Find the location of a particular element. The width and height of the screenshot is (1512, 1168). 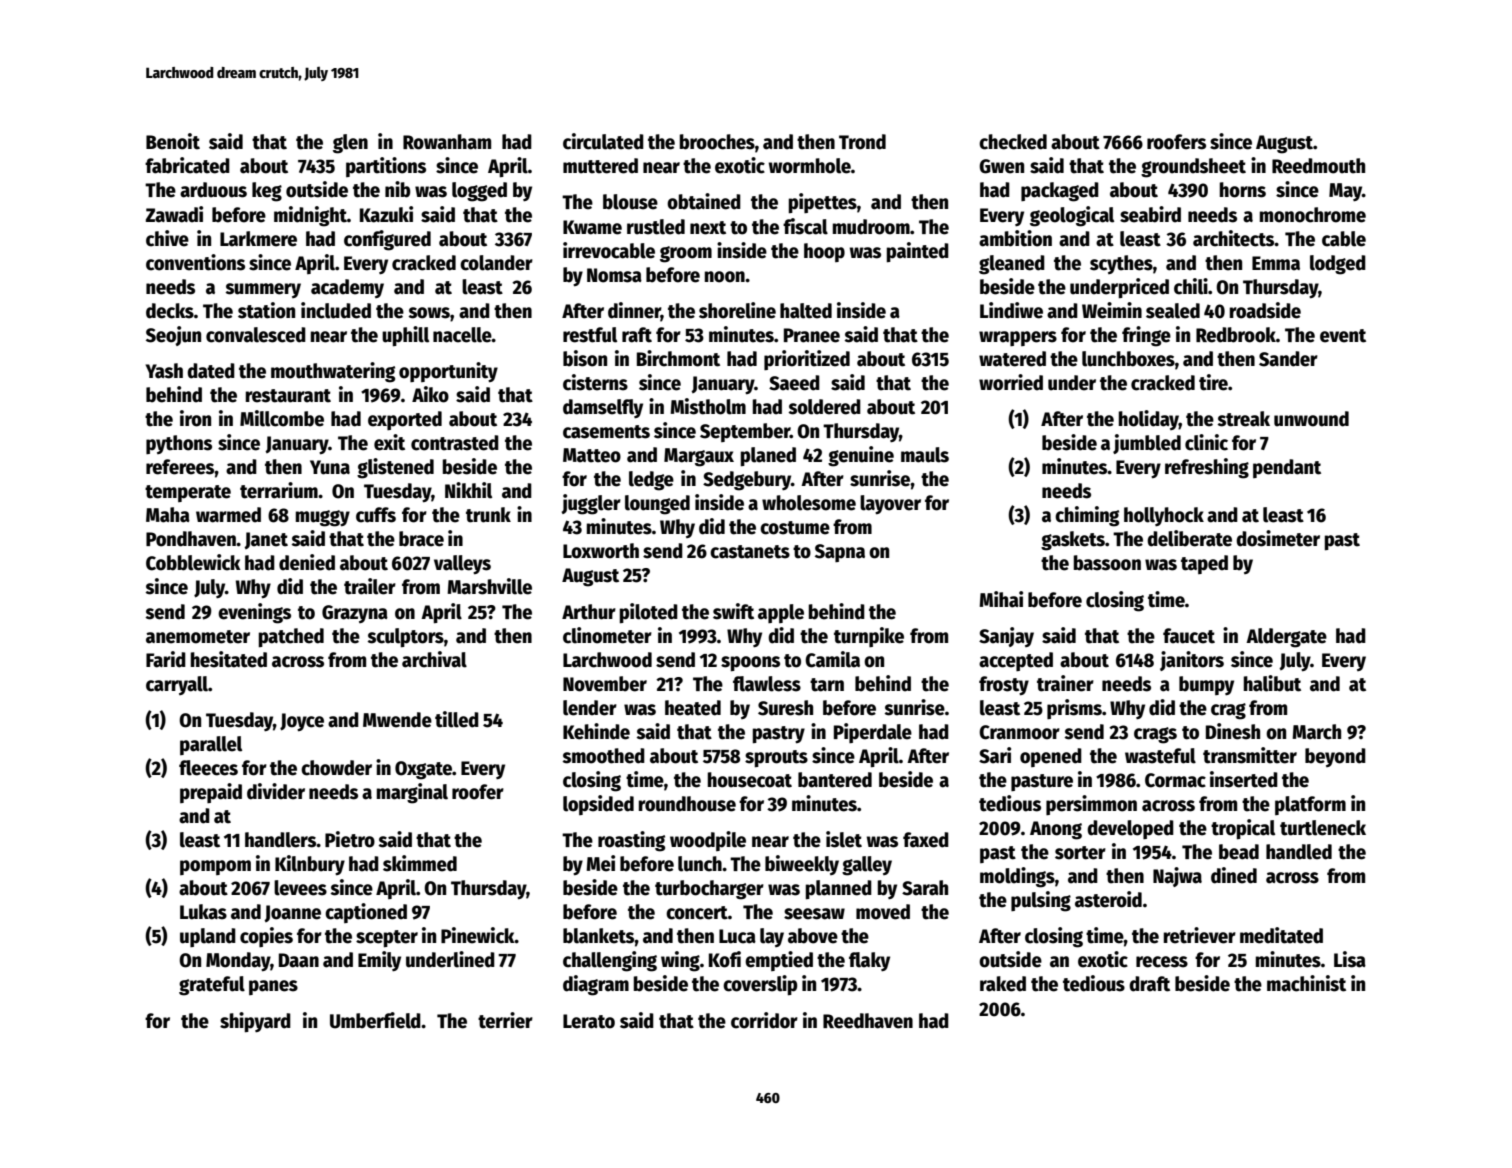

painted is located at coordinates (918, 252).
